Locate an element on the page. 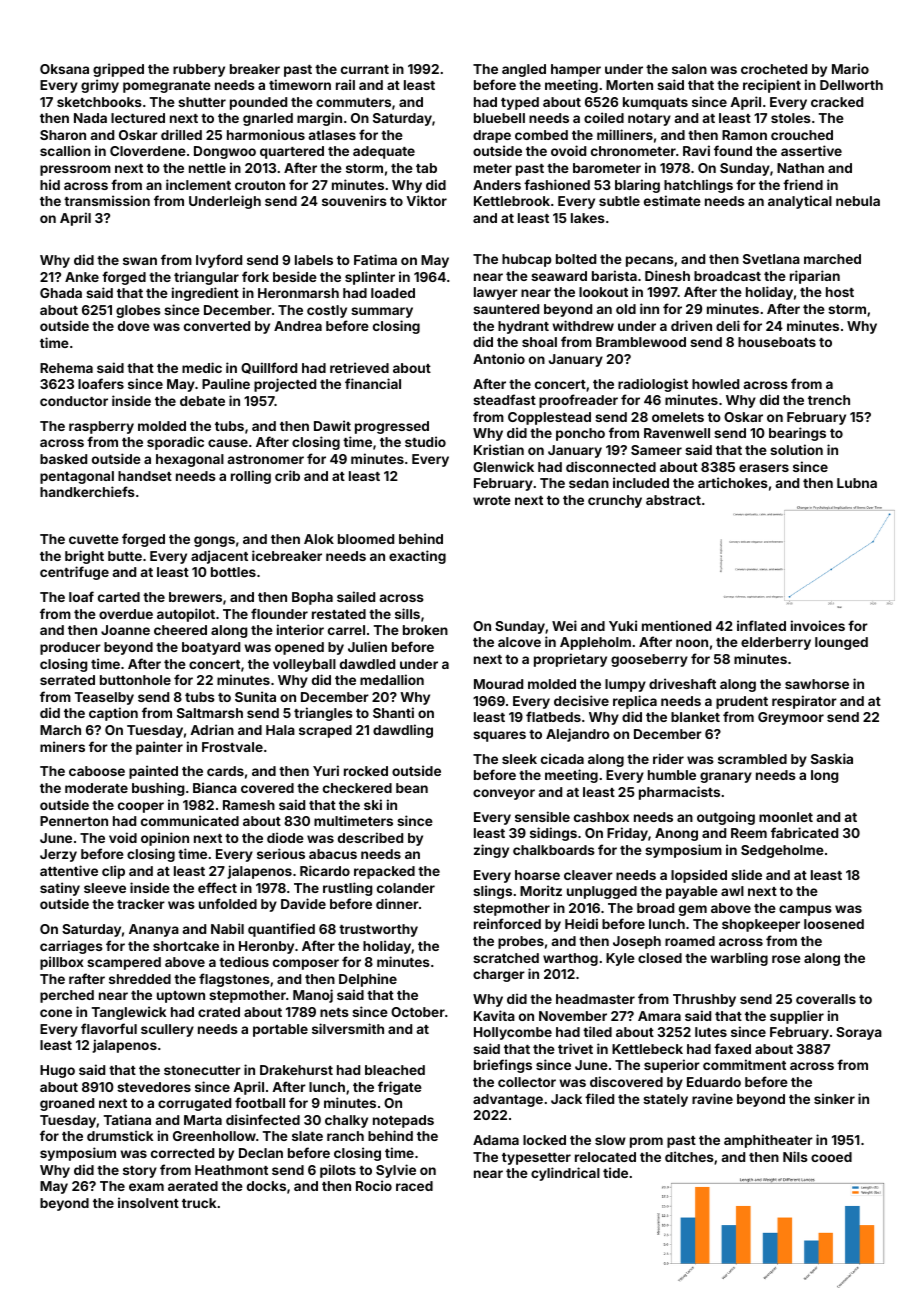  serrated is located at coordinates (67, 680).
